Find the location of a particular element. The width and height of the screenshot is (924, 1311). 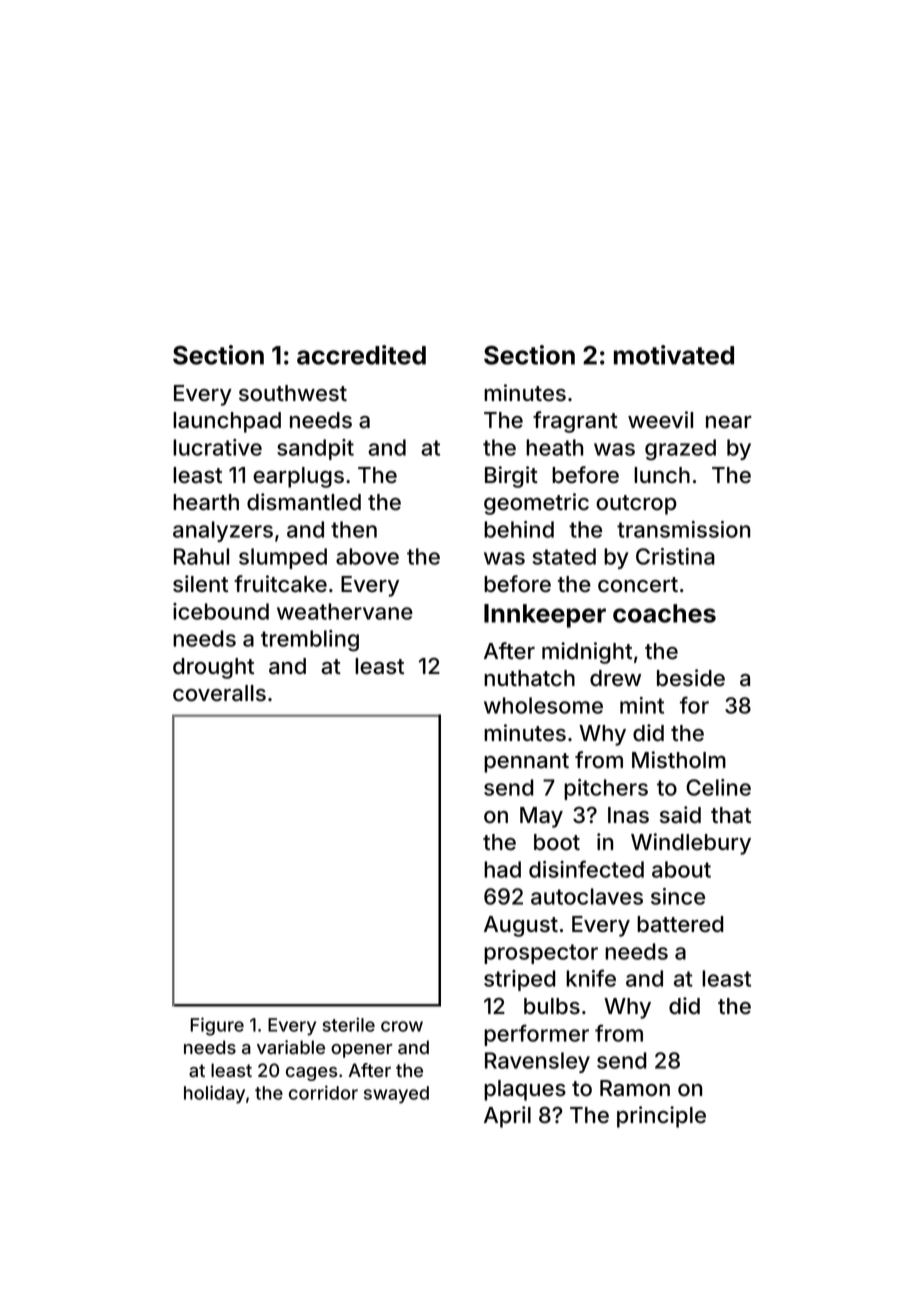

crow is located at coordinates (402, 1026).
